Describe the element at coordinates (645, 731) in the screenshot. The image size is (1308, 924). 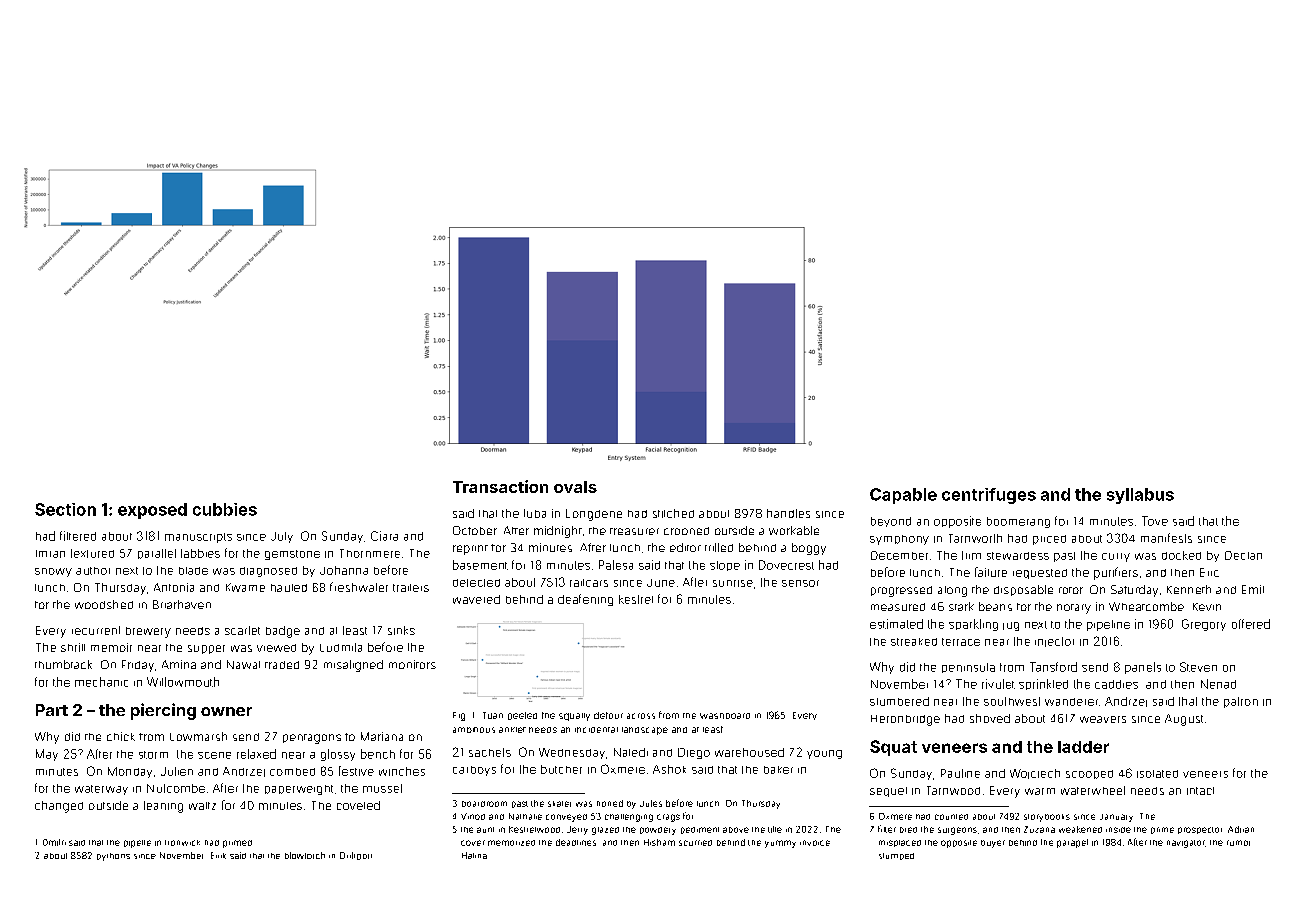
I see `landscape` at that location.
